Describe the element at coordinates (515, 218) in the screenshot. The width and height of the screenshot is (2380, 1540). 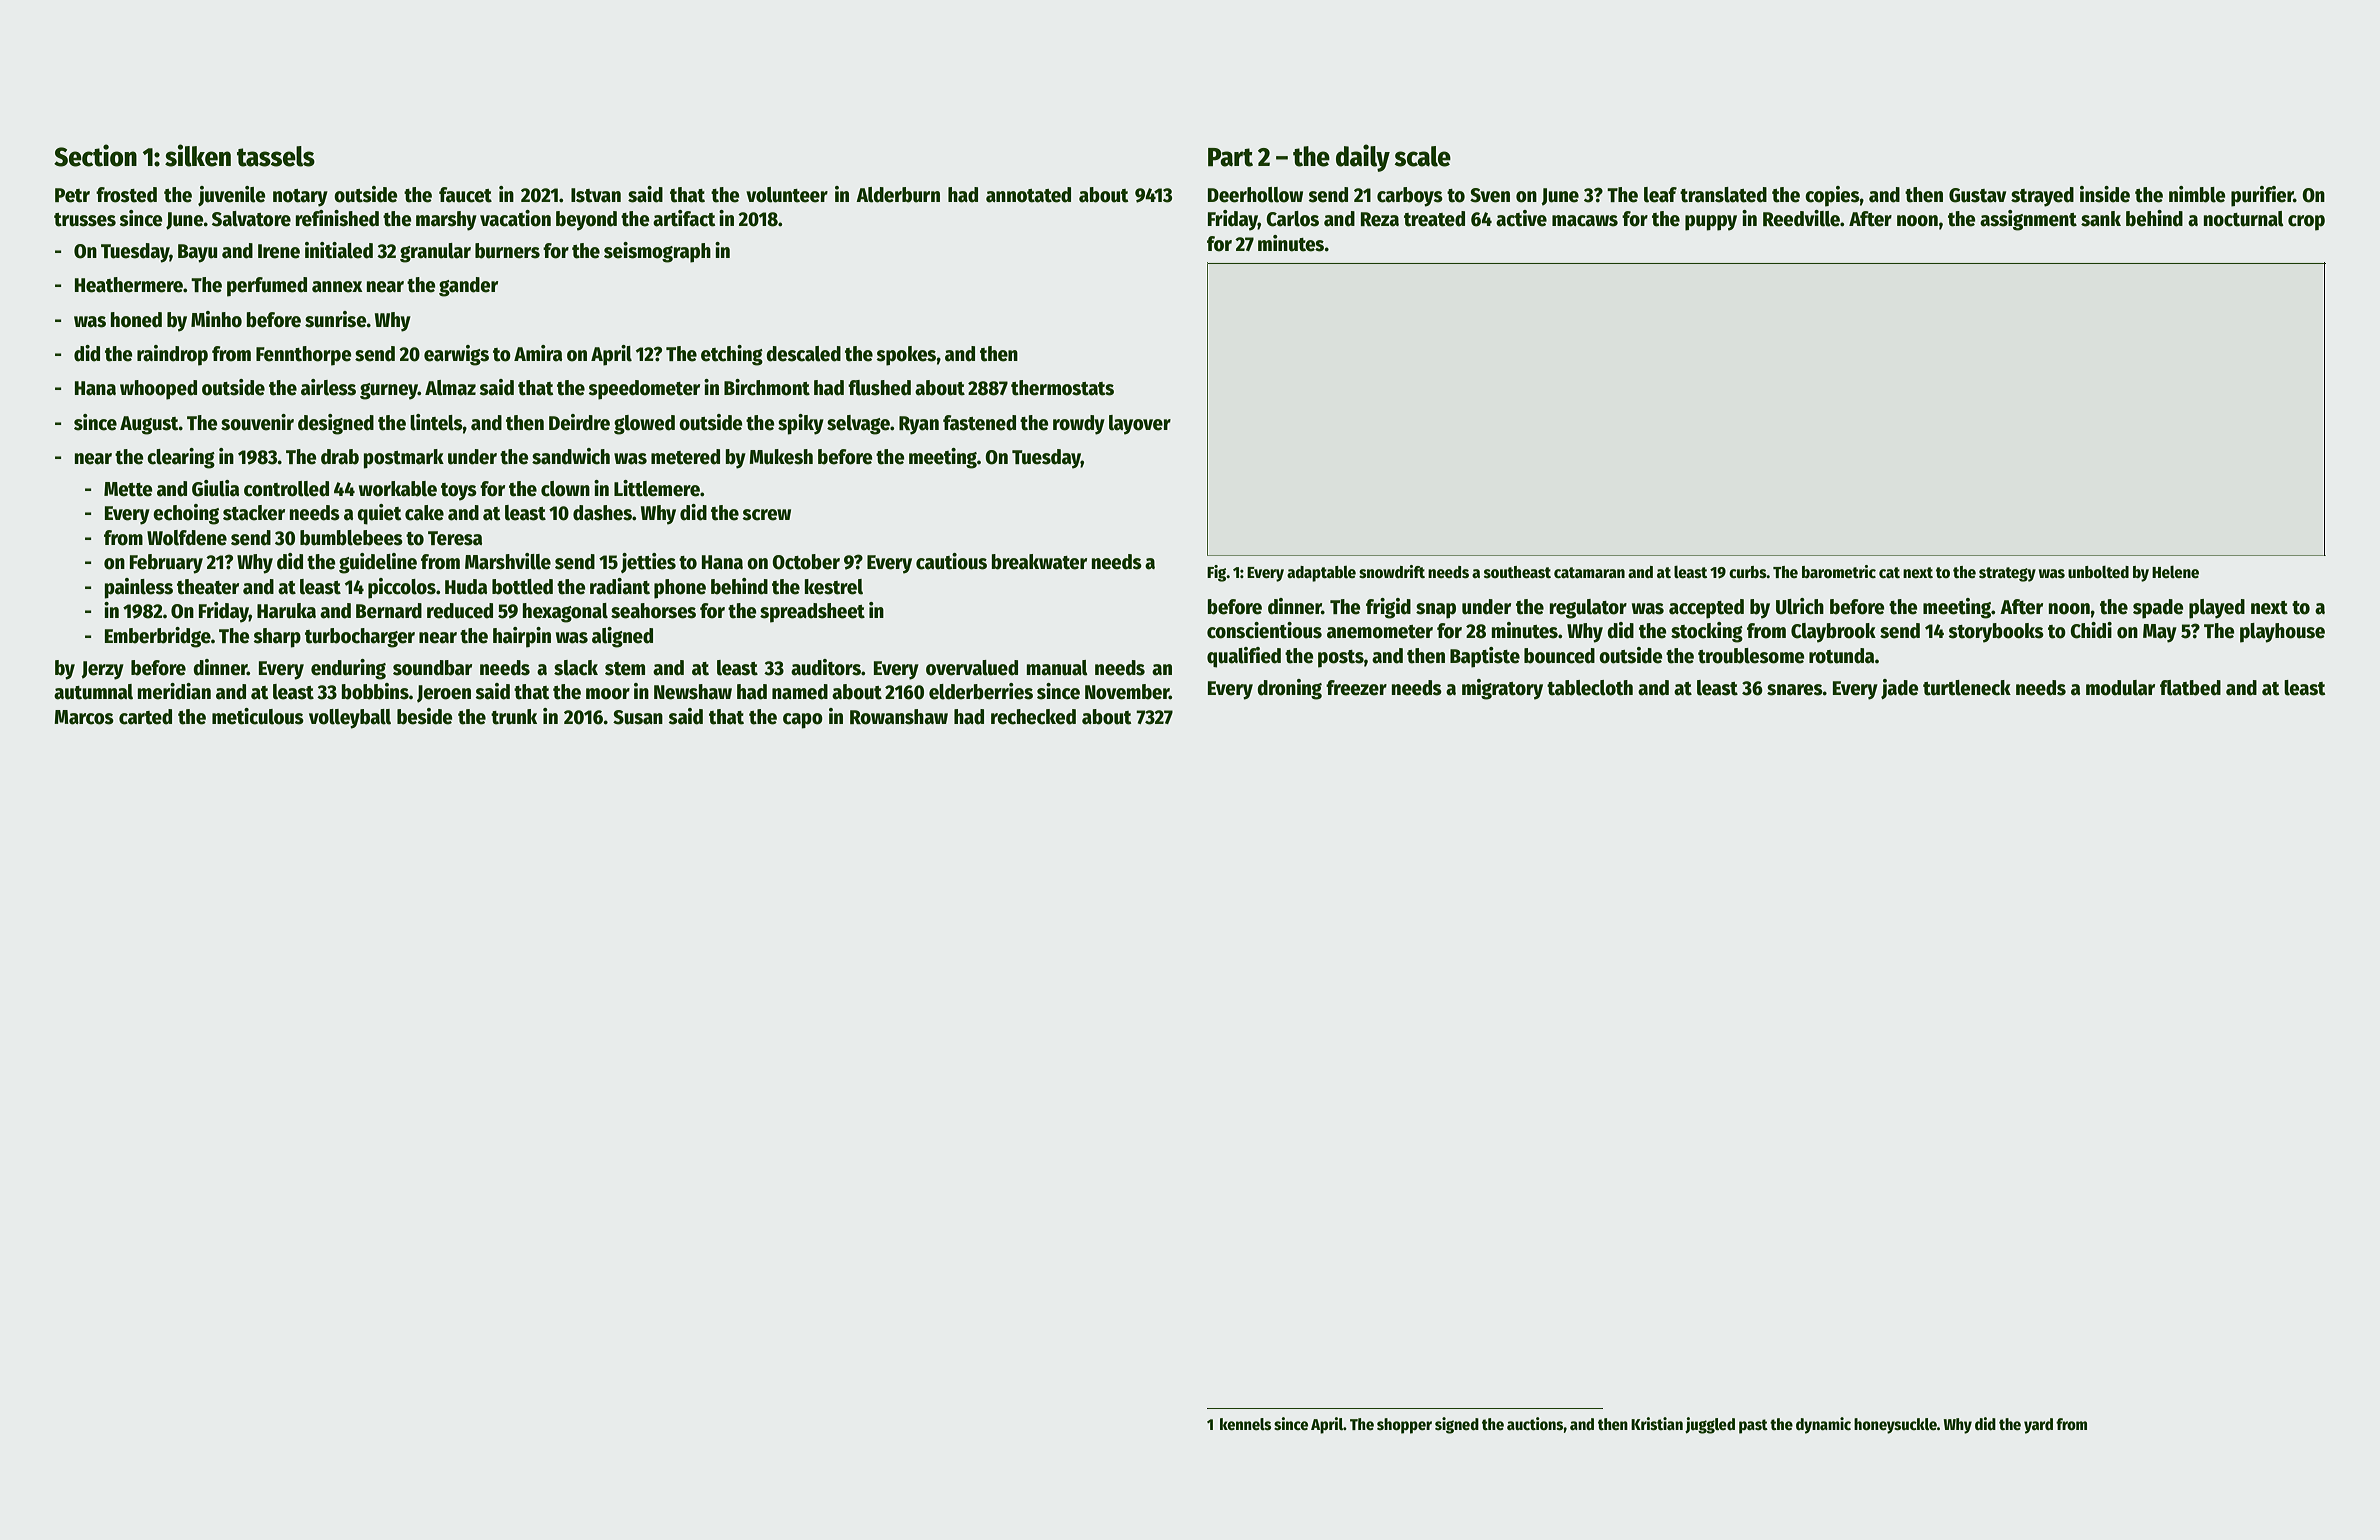
I see `vacation` at that location.
